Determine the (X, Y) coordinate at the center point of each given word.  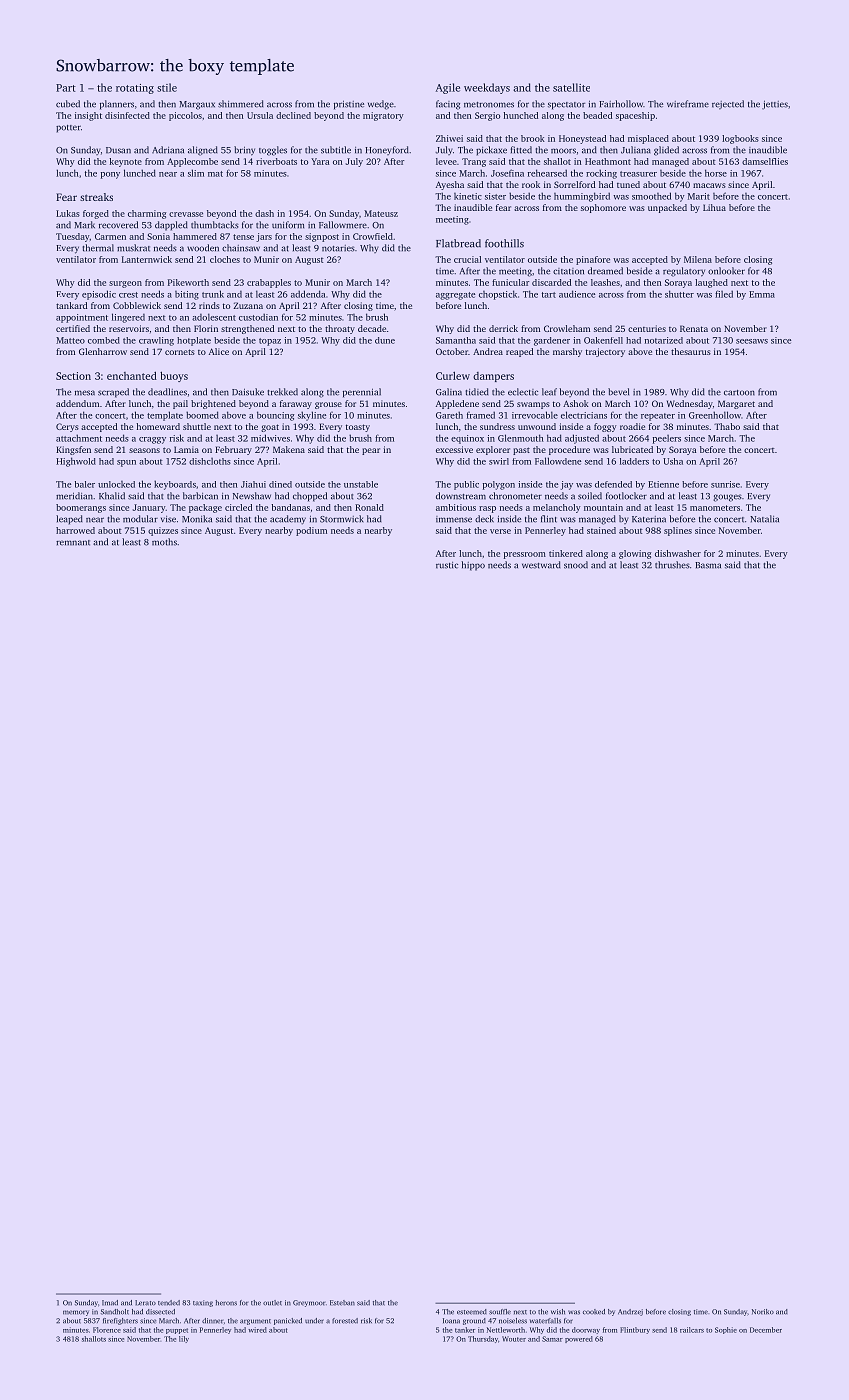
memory (76, 1313)
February (233, 450)
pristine (349, 105)
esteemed (472, 1312)
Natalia (764, 519)
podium (311, 531)
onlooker (726, 271)
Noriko (763, 1312)
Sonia (158, 236)
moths (164, 542)
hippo (473, 566)
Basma (708, 565)
